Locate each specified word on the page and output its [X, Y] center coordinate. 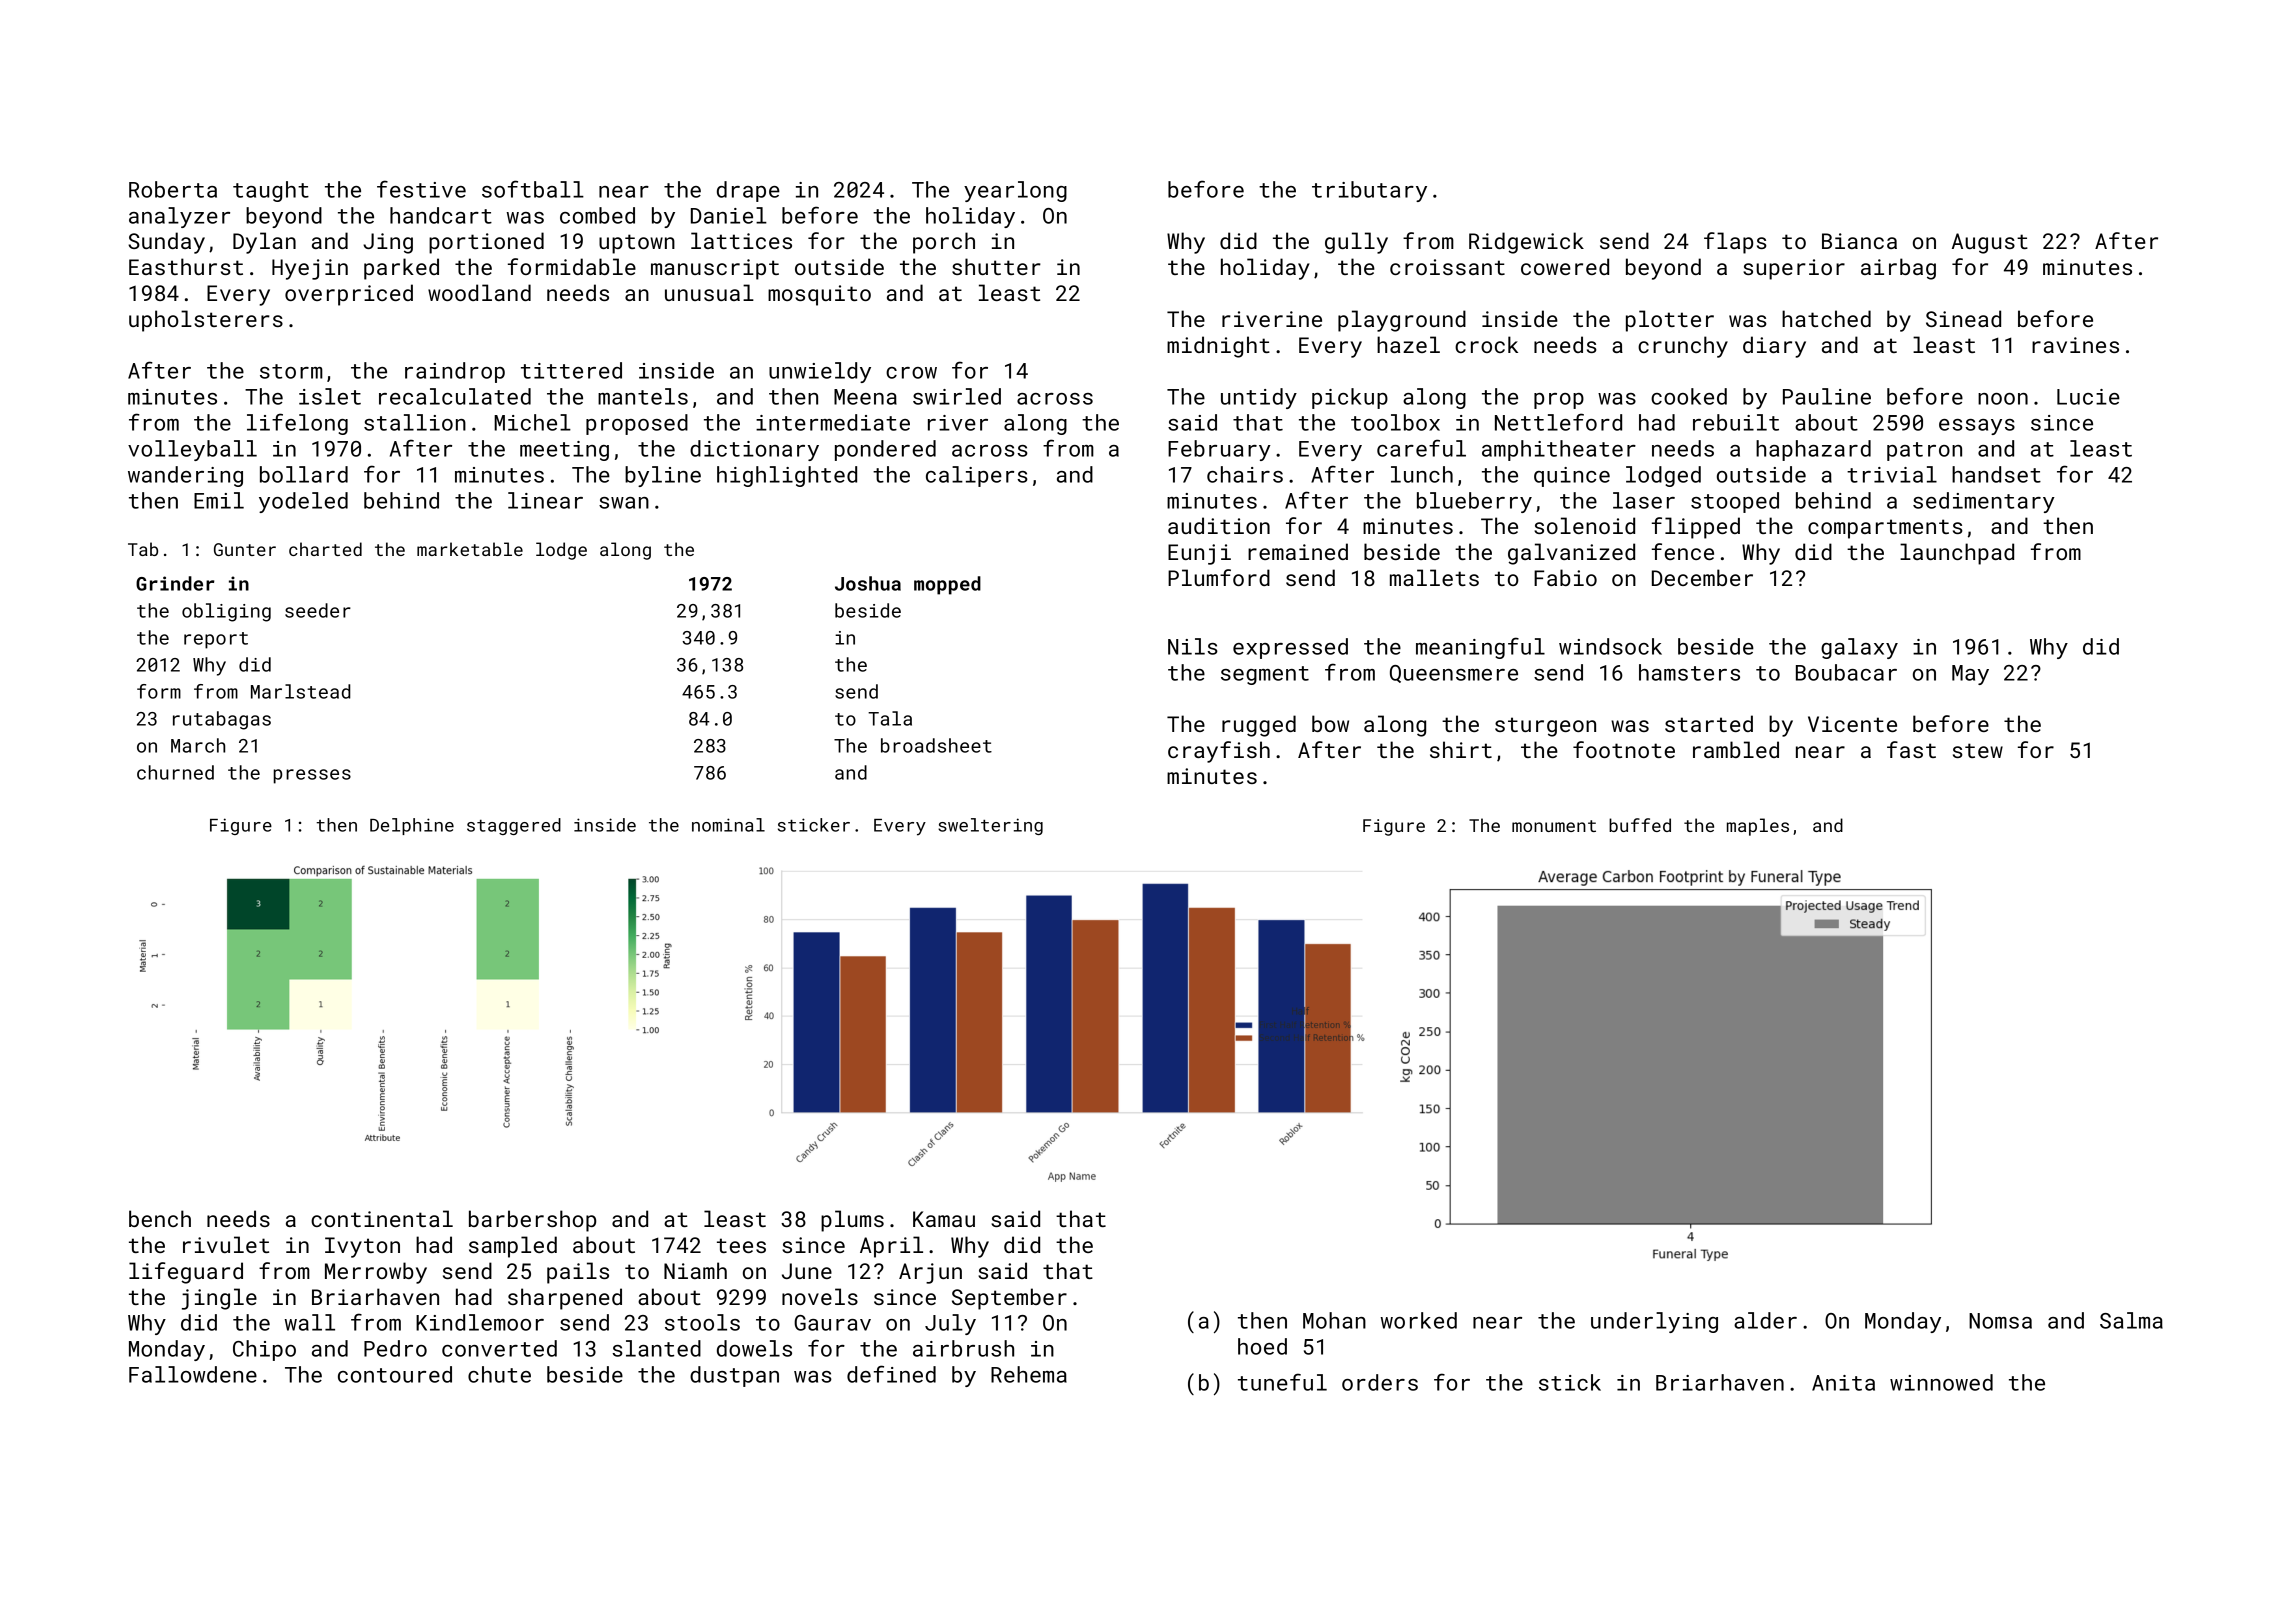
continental [382, 1218]
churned [175, 772]
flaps [1735, 243]
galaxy [1859, 648]
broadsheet [936, 745]
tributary [1369, 191]
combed [597, 215]
